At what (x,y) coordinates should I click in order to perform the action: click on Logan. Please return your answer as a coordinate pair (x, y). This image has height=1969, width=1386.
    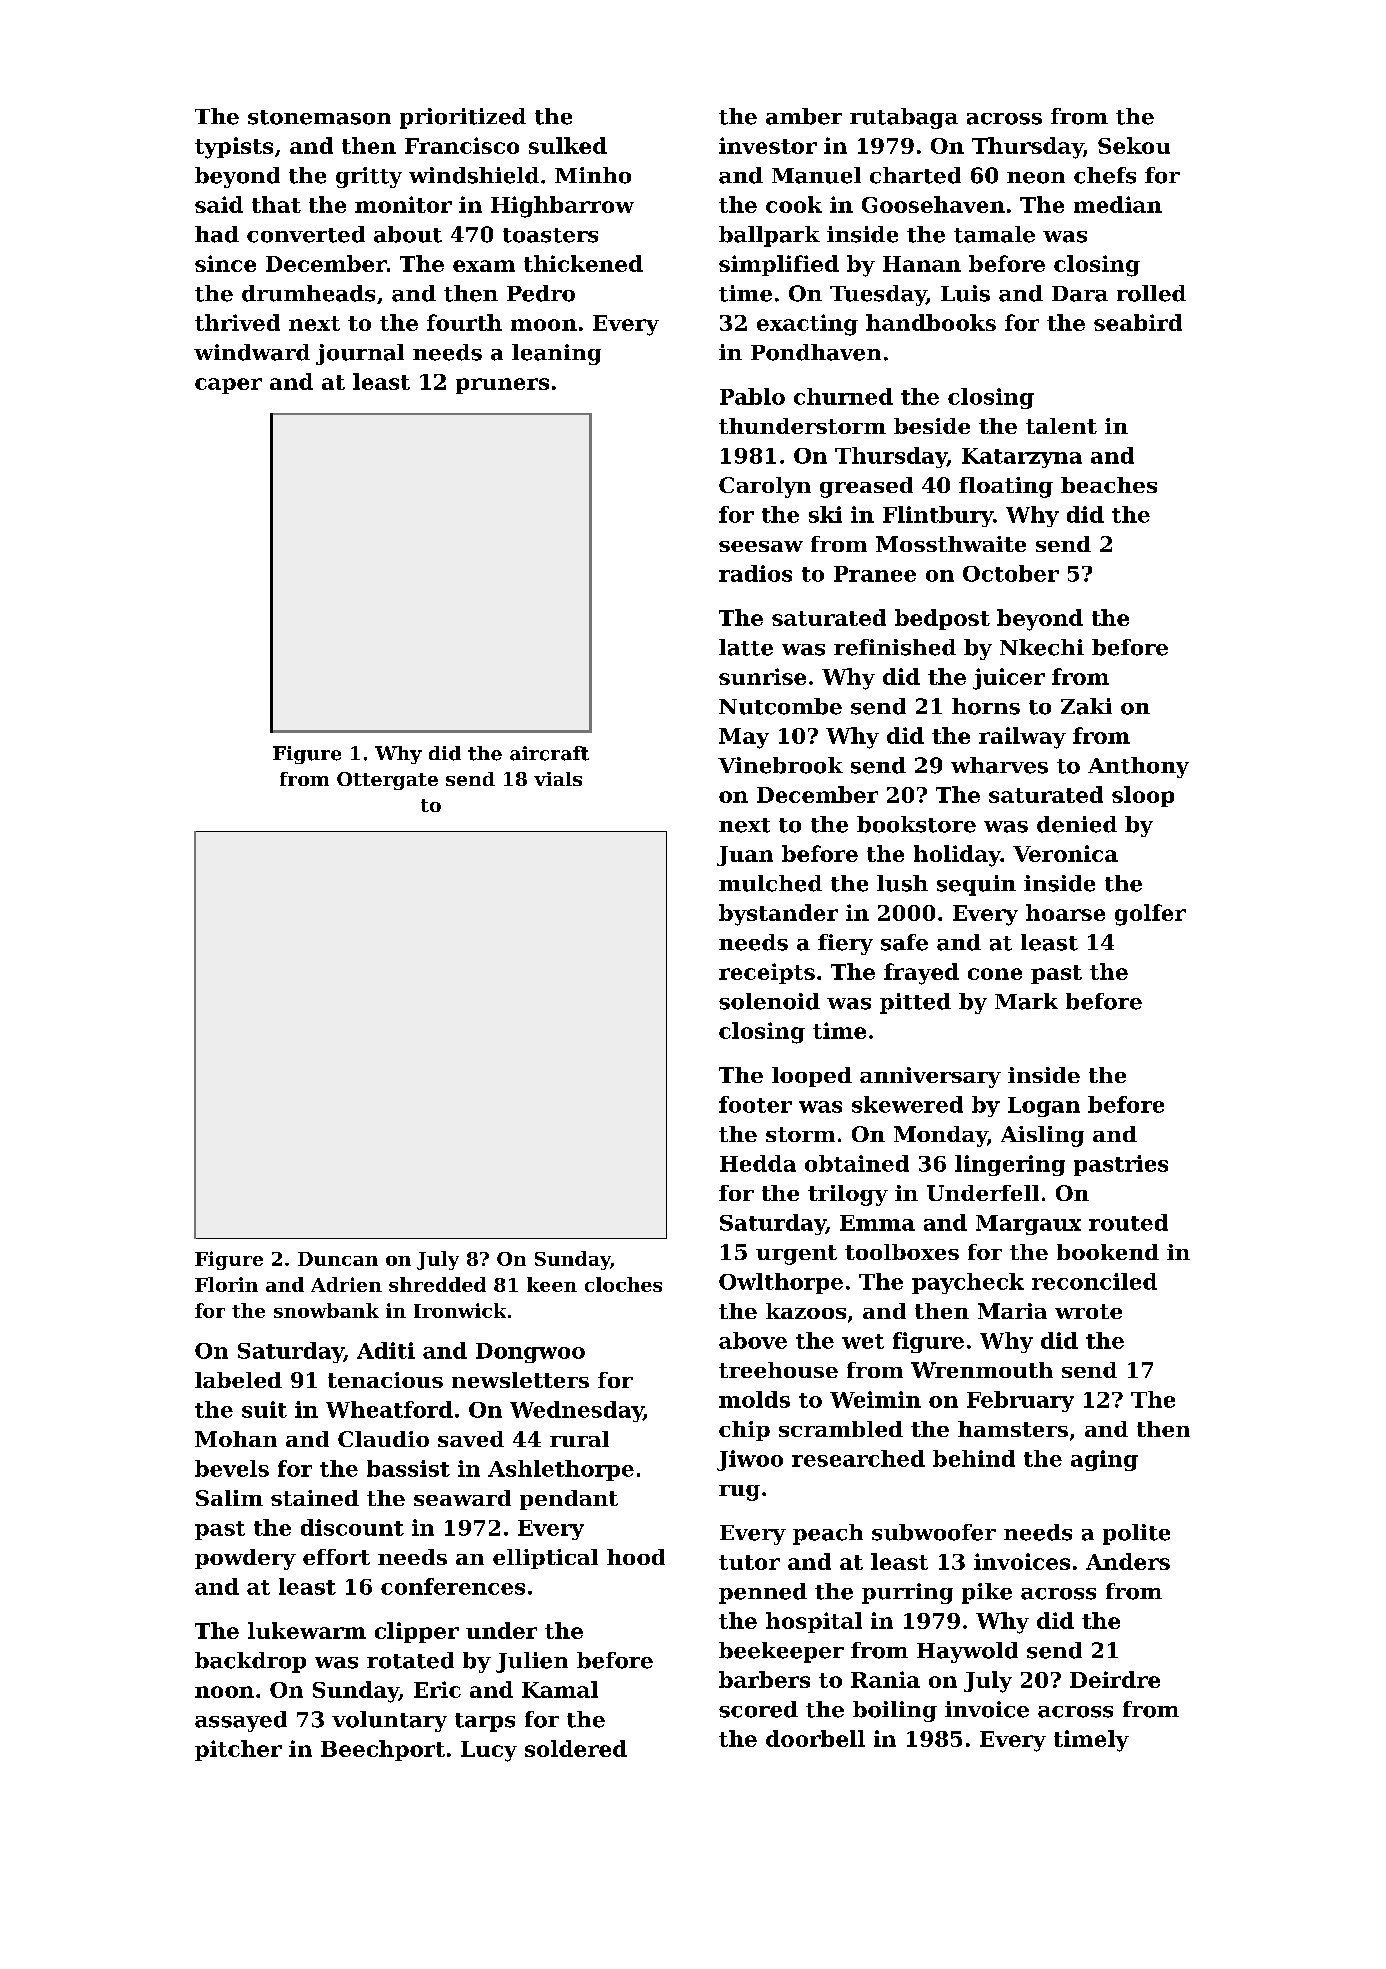
    Looking at the image, I should click on (1044, 1107).
